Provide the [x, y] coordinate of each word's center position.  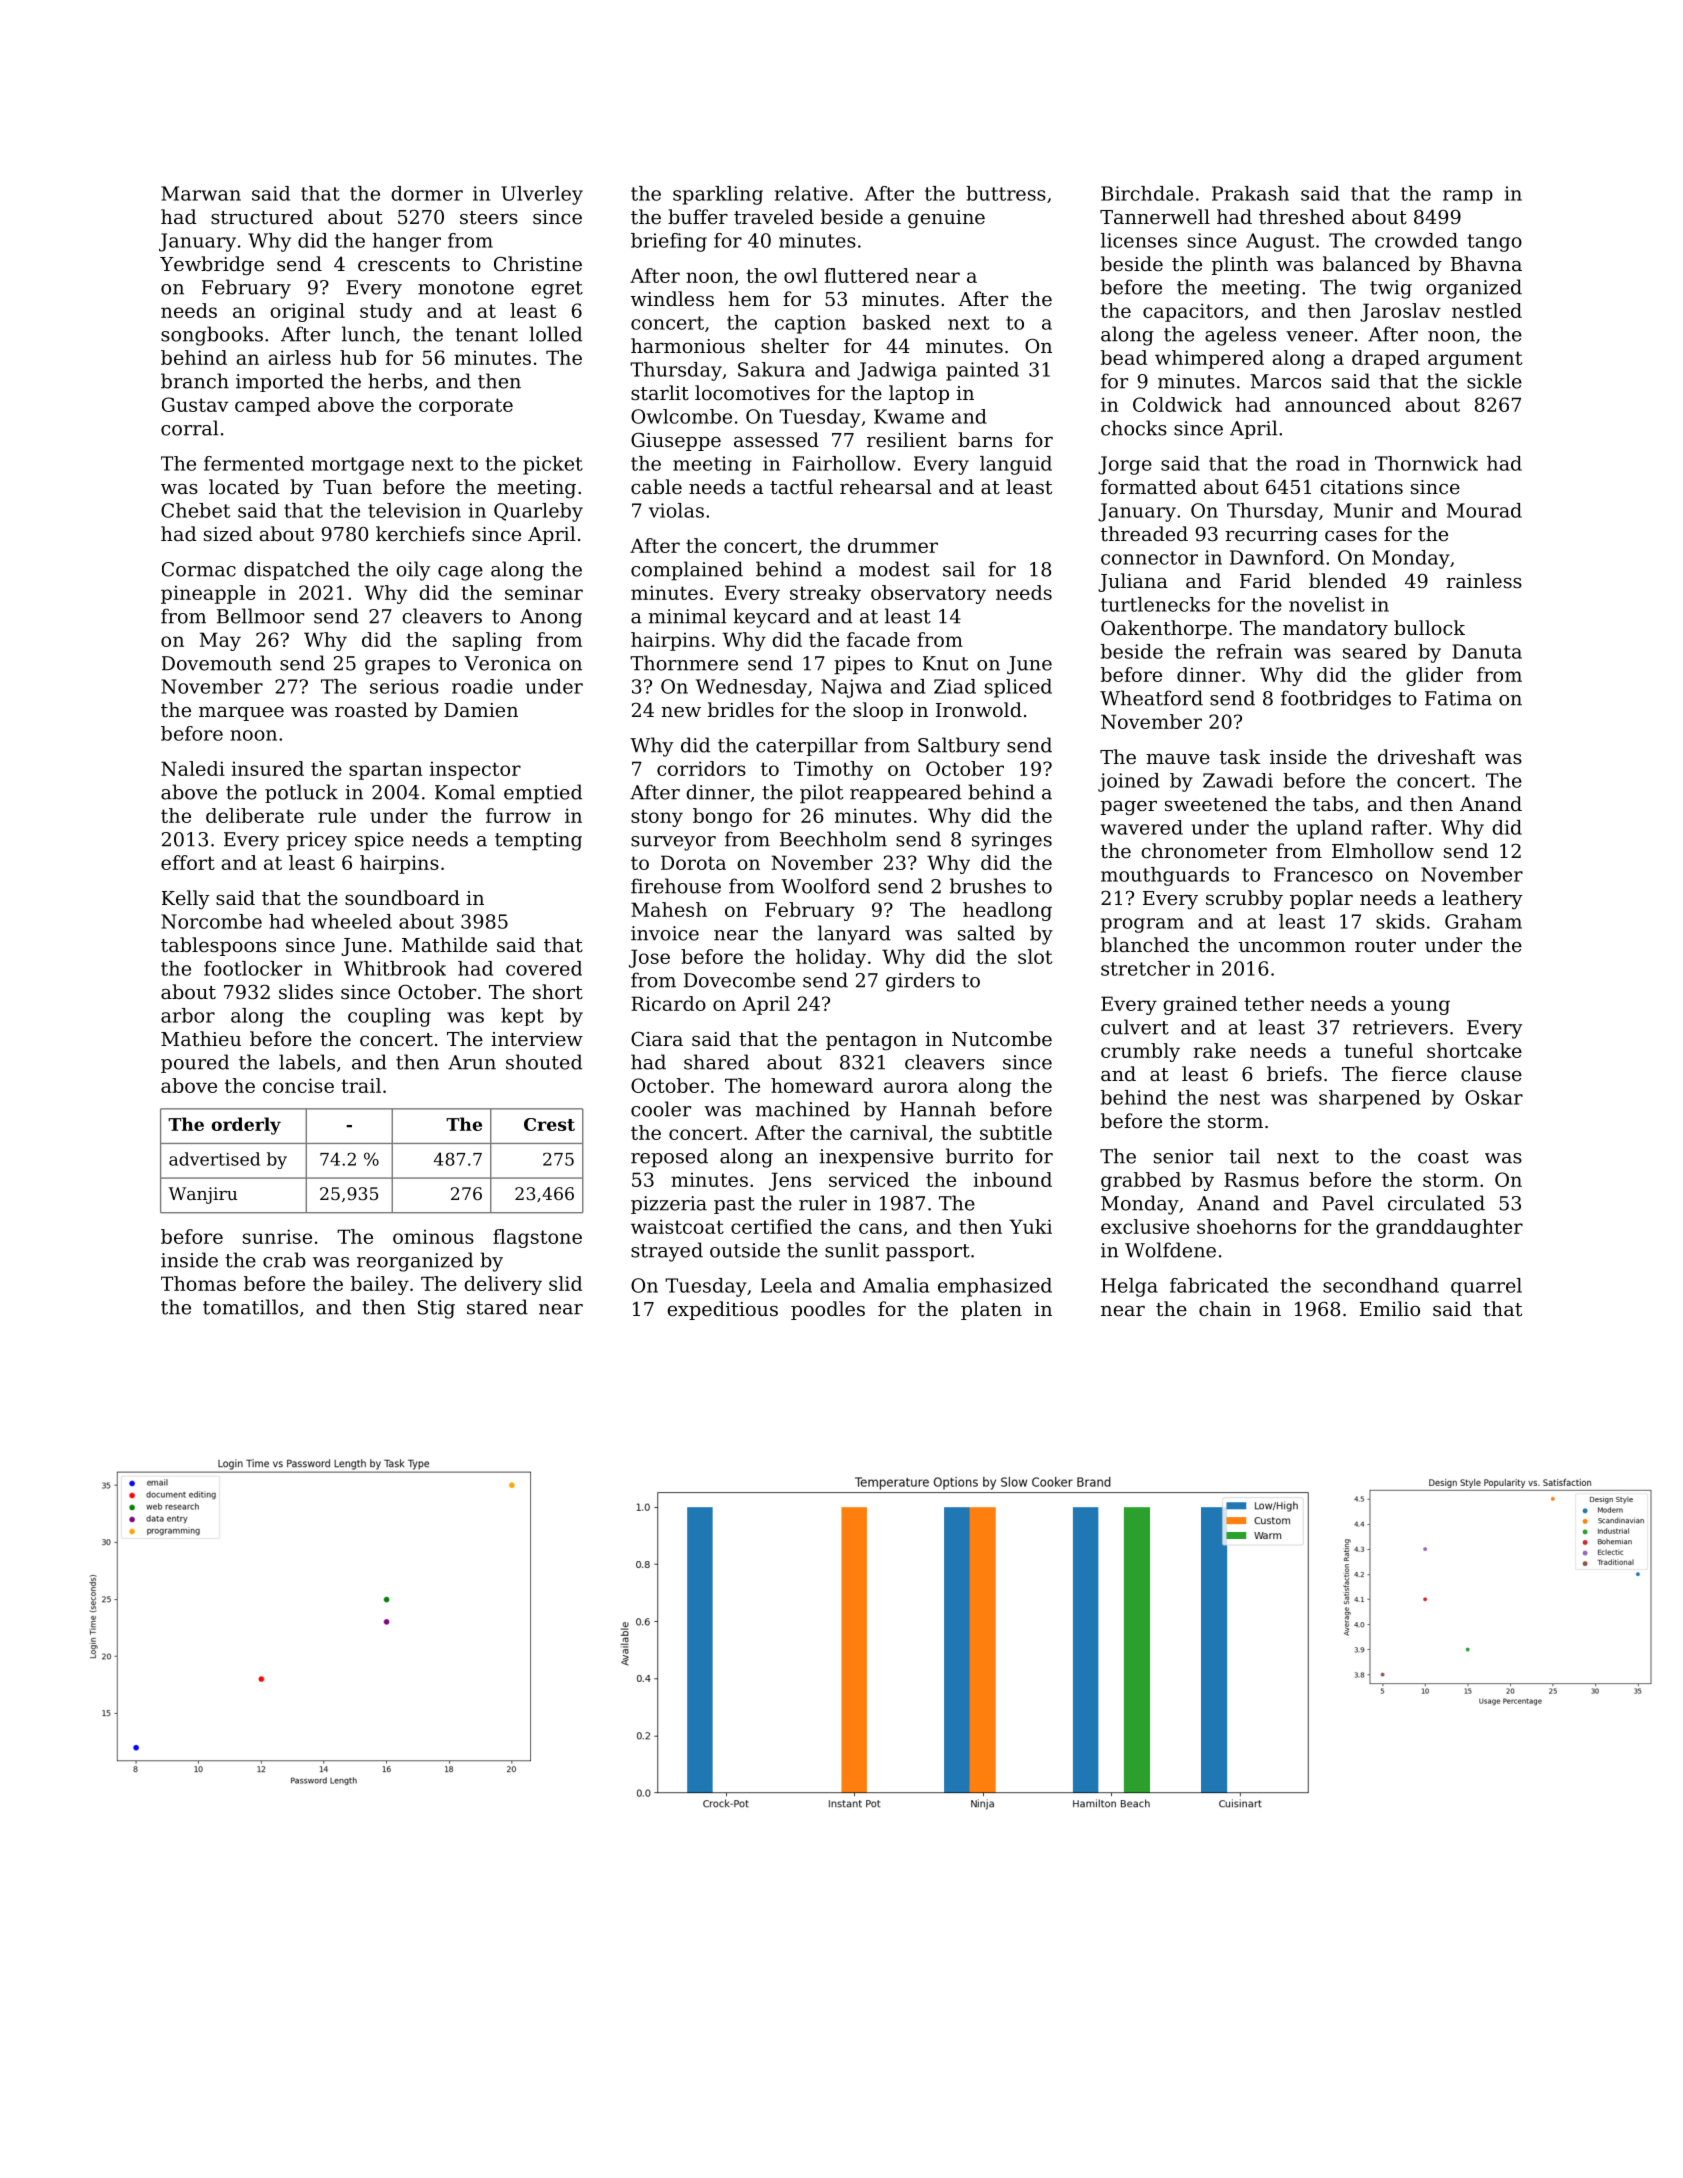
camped [272, 406]
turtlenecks [1155, 604]
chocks [1134, 428]
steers [489, 217]
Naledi [193, 768]
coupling [389, 1017]
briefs [1294, 1073]
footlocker [253, 968]
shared [716, 1062]
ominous [433, 1236]
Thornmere [684, 663]
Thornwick [1426, 463]
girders [920, 982]
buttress [1006, 193]
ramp [1468, 197]
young [1420, 1007]
